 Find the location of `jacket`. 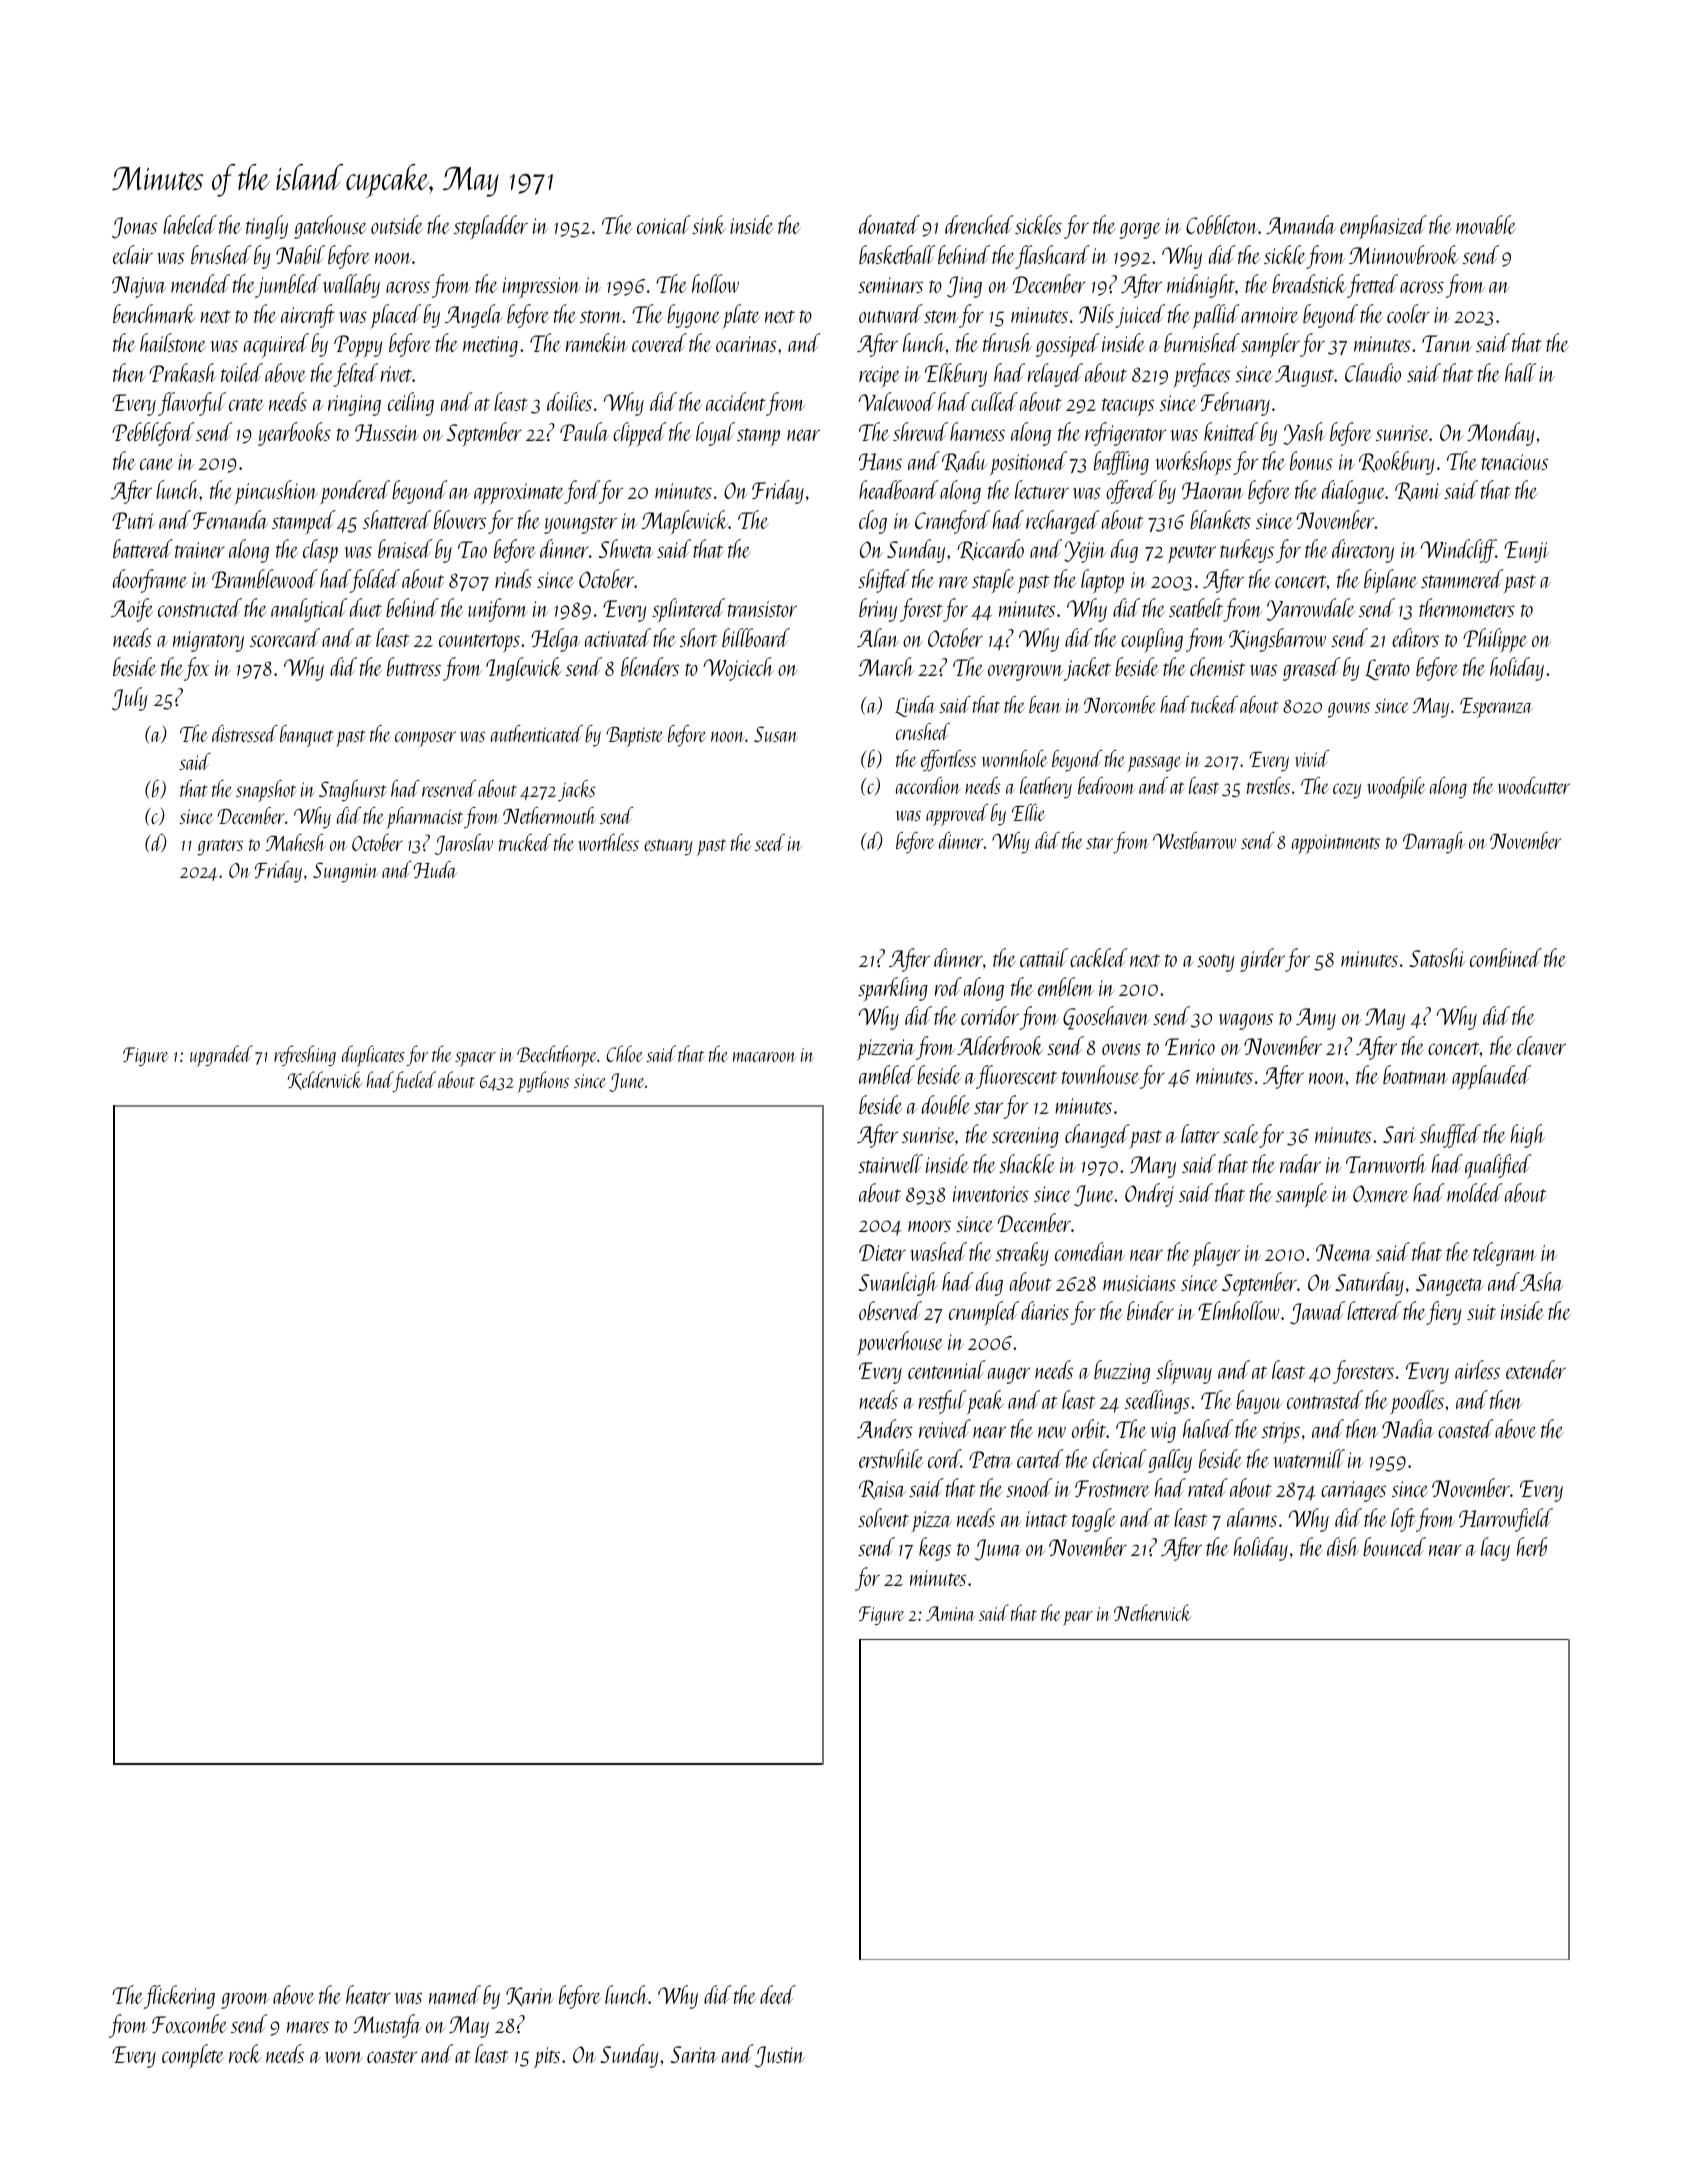

jacket is located at coordinates (1087, 669).
